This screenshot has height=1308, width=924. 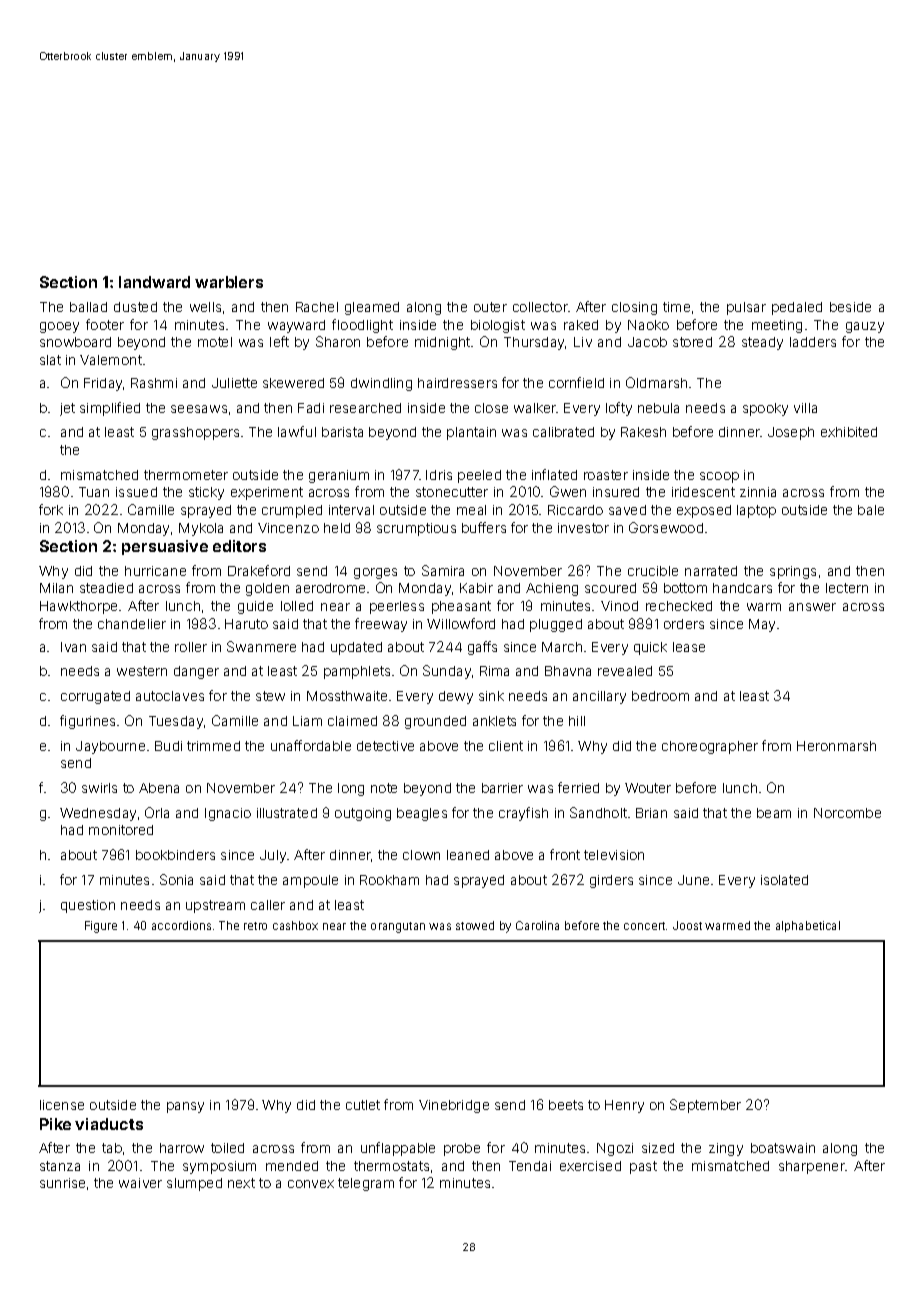 What do you see at coordinates (267, 589) in the screenshot?
I see `golden` at bounding box center [267, 589].
